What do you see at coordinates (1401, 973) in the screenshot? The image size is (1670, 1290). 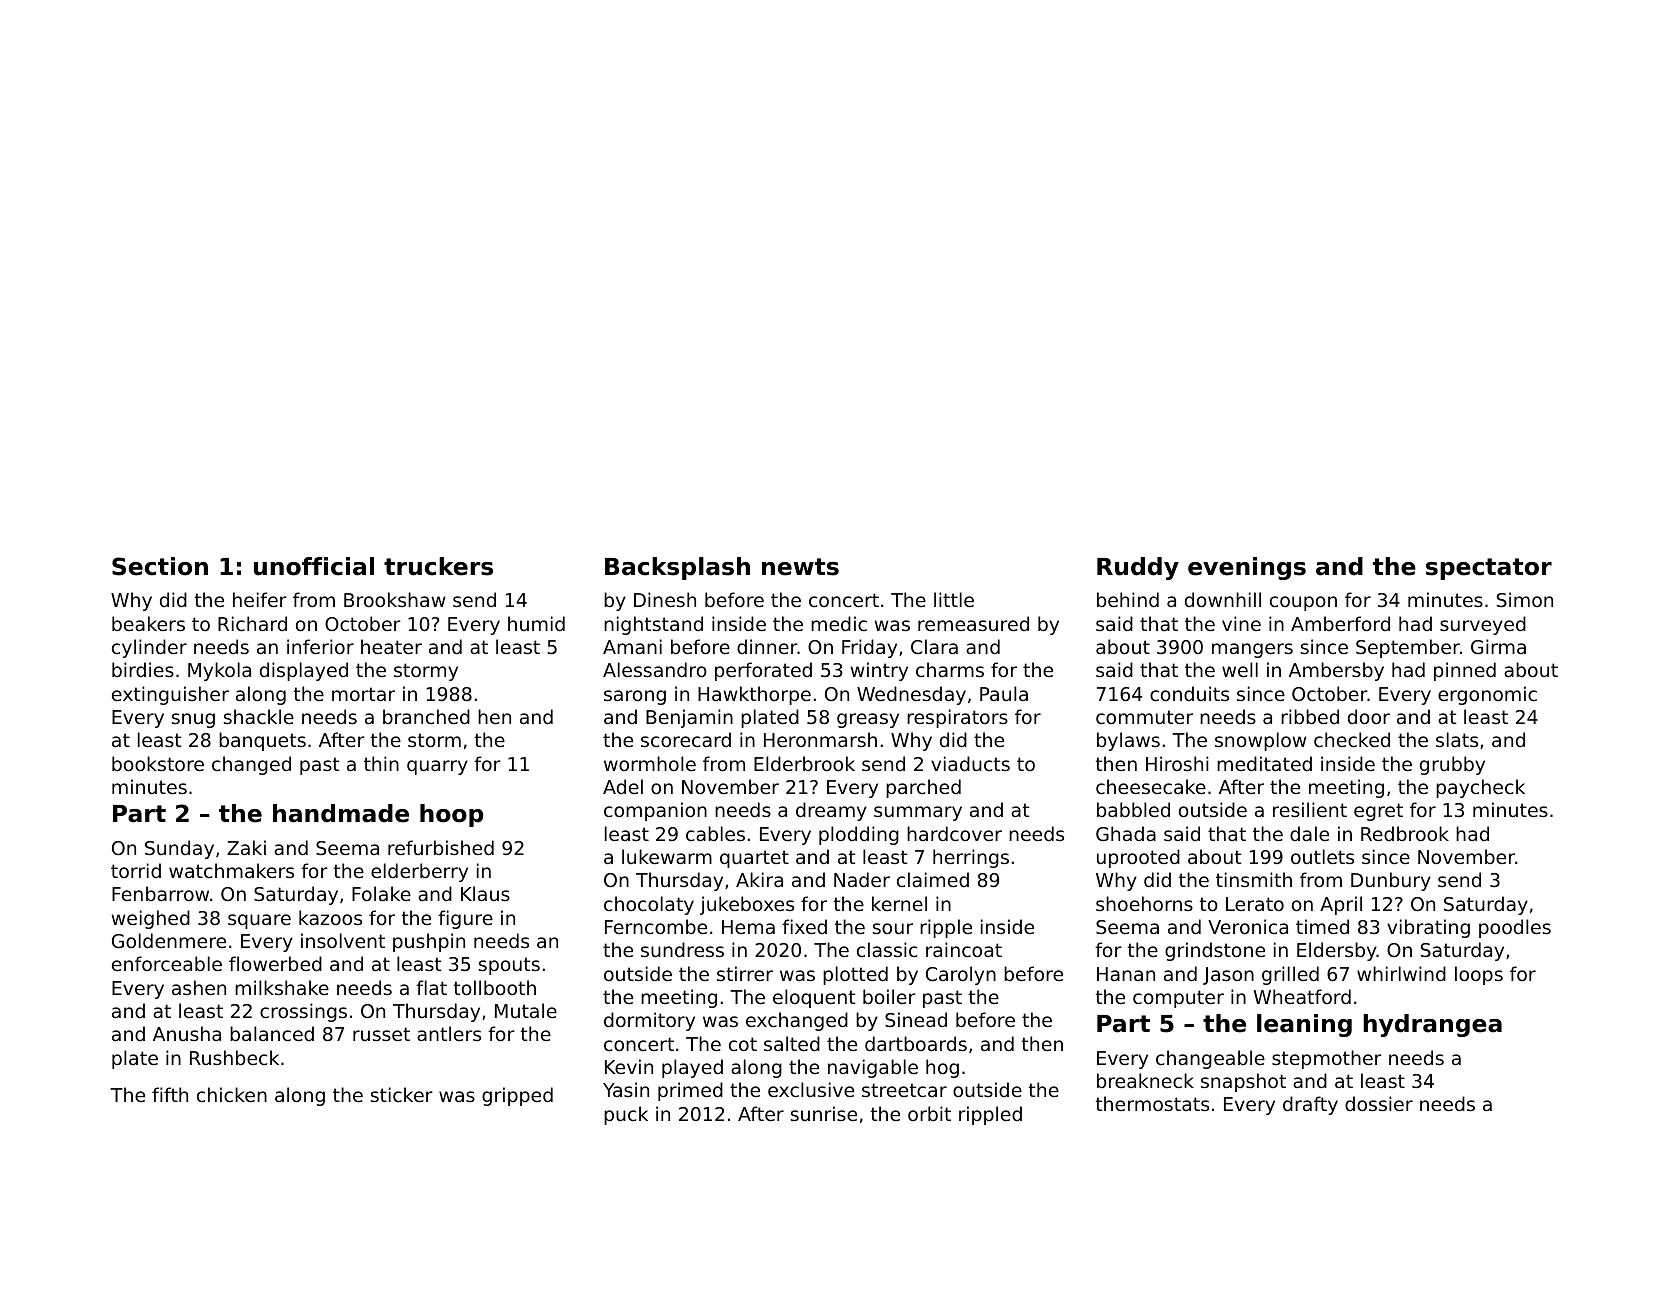 I see `whirlwind` at bounding box center [1401, 973].
